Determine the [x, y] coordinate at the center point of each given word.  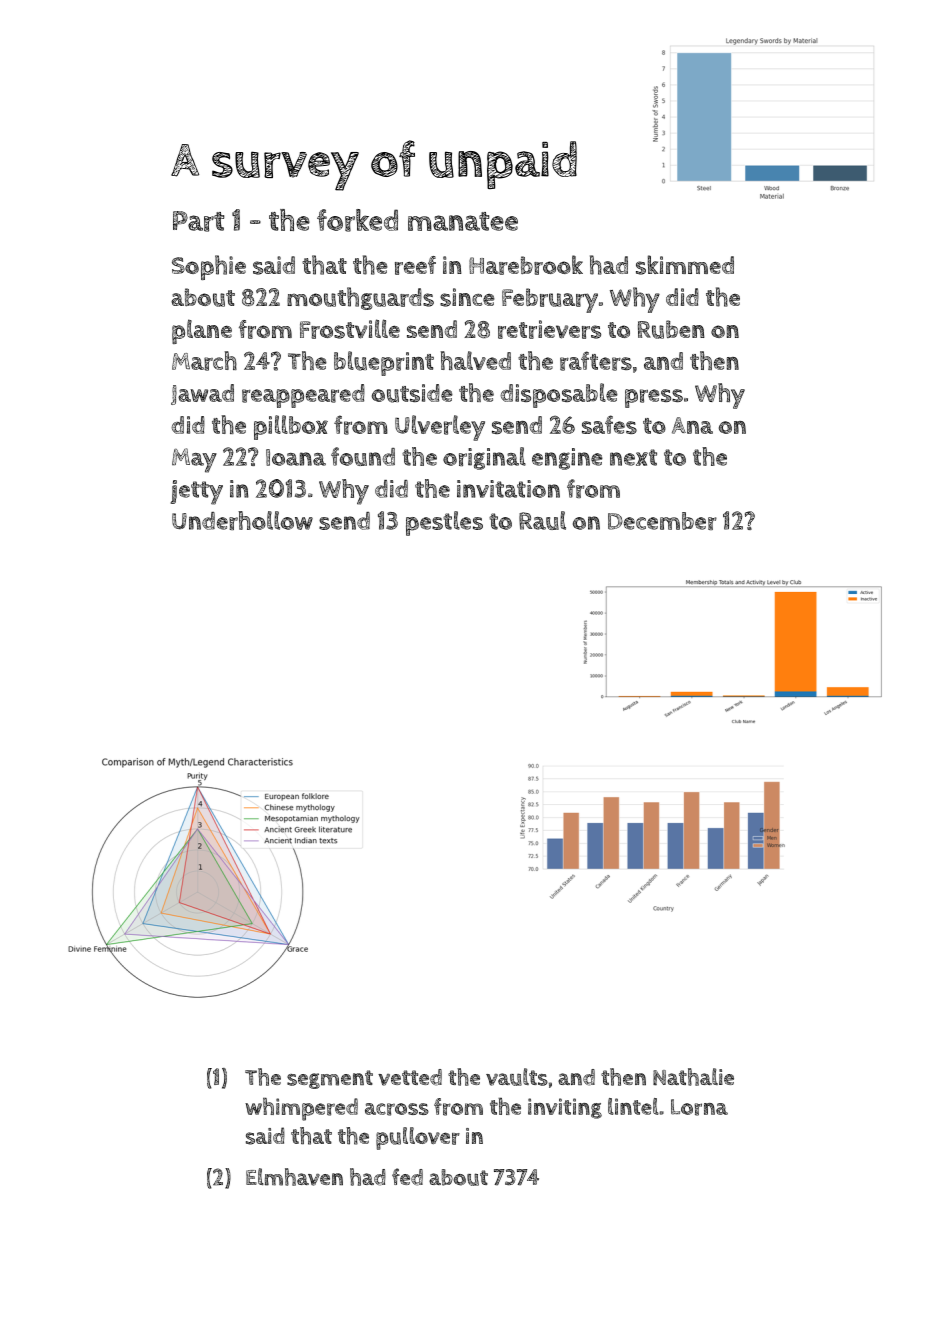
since [467, 297]
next [633, 457]
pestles [444, 523]
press [654, 398]
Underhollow [242, 520]
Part [198, 221]
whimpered [301, 1109]
